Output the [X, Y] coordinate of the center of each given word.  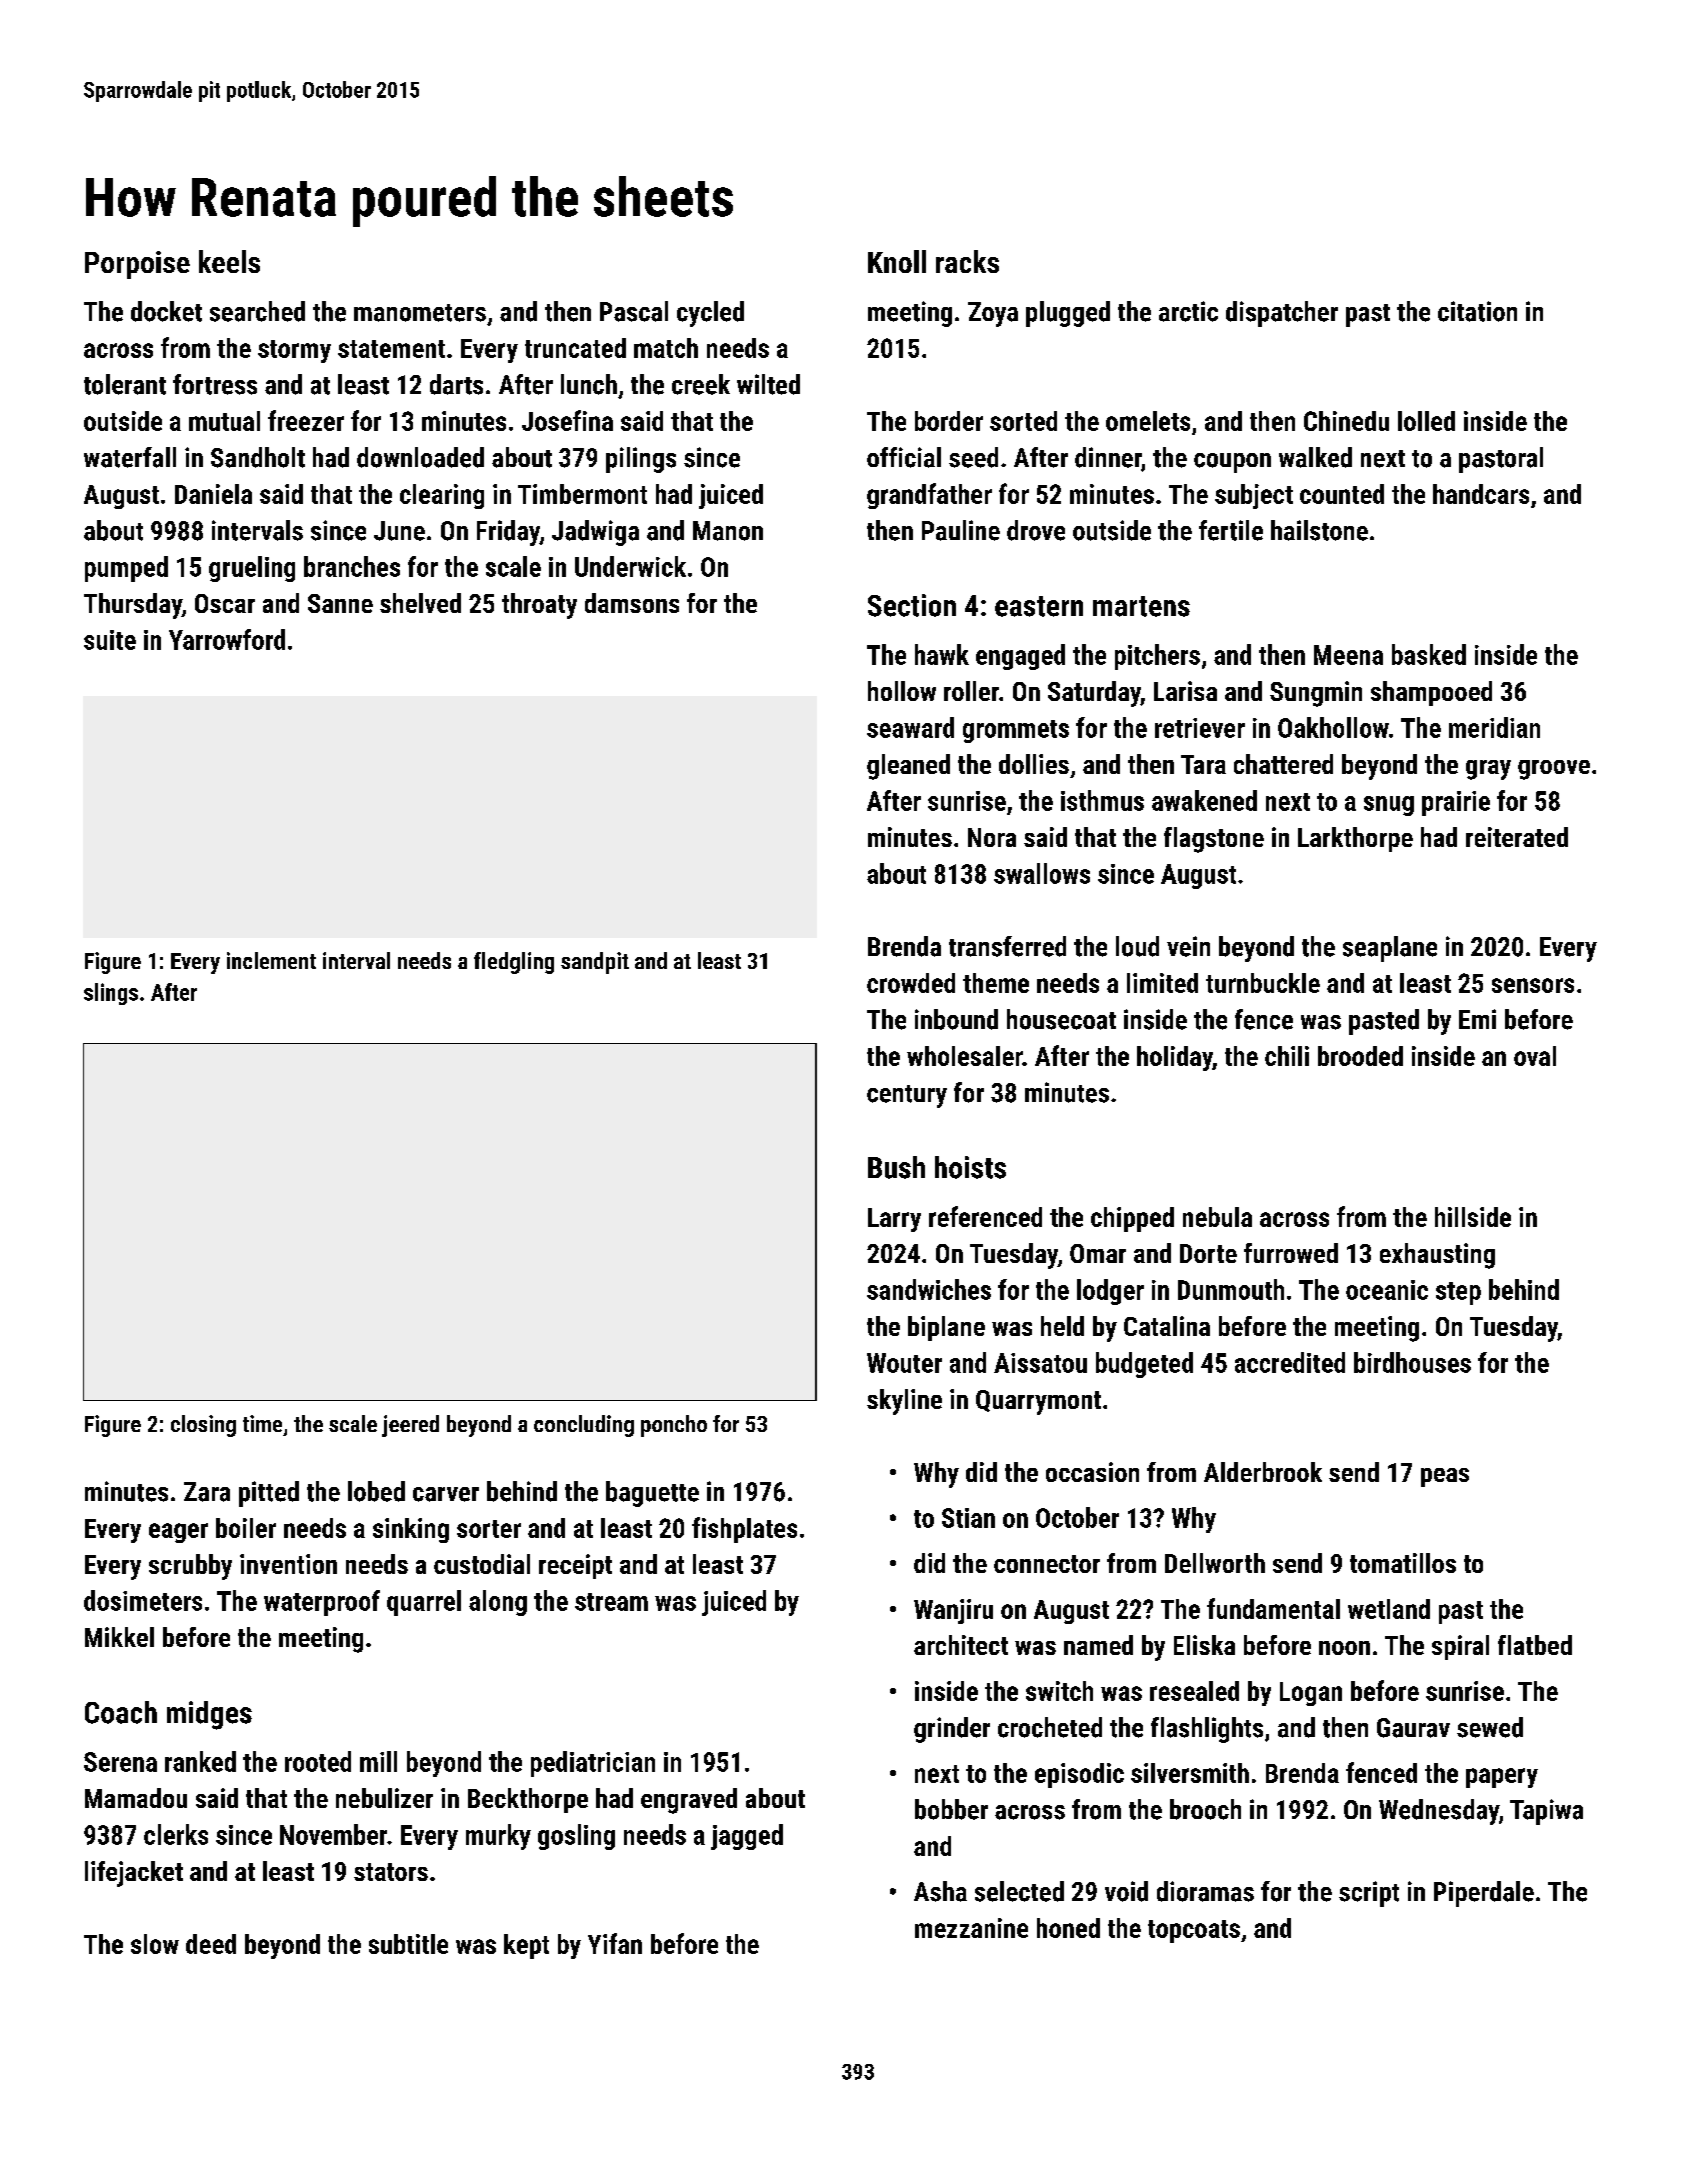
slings [111, 994]
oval [1535, 1056]
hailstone [1319, 530]
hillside [1473, 1217]
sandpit [595, 963]
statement [391, 349]
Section [912, 605]
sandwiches [929, 1289]
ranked [200, 1761]
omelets [1148, 421]
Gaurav [1413, 1728]
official [904, 457]
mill [378, 1761]
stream [611, 1602]
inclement [271, 960]
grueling [252, 569]
